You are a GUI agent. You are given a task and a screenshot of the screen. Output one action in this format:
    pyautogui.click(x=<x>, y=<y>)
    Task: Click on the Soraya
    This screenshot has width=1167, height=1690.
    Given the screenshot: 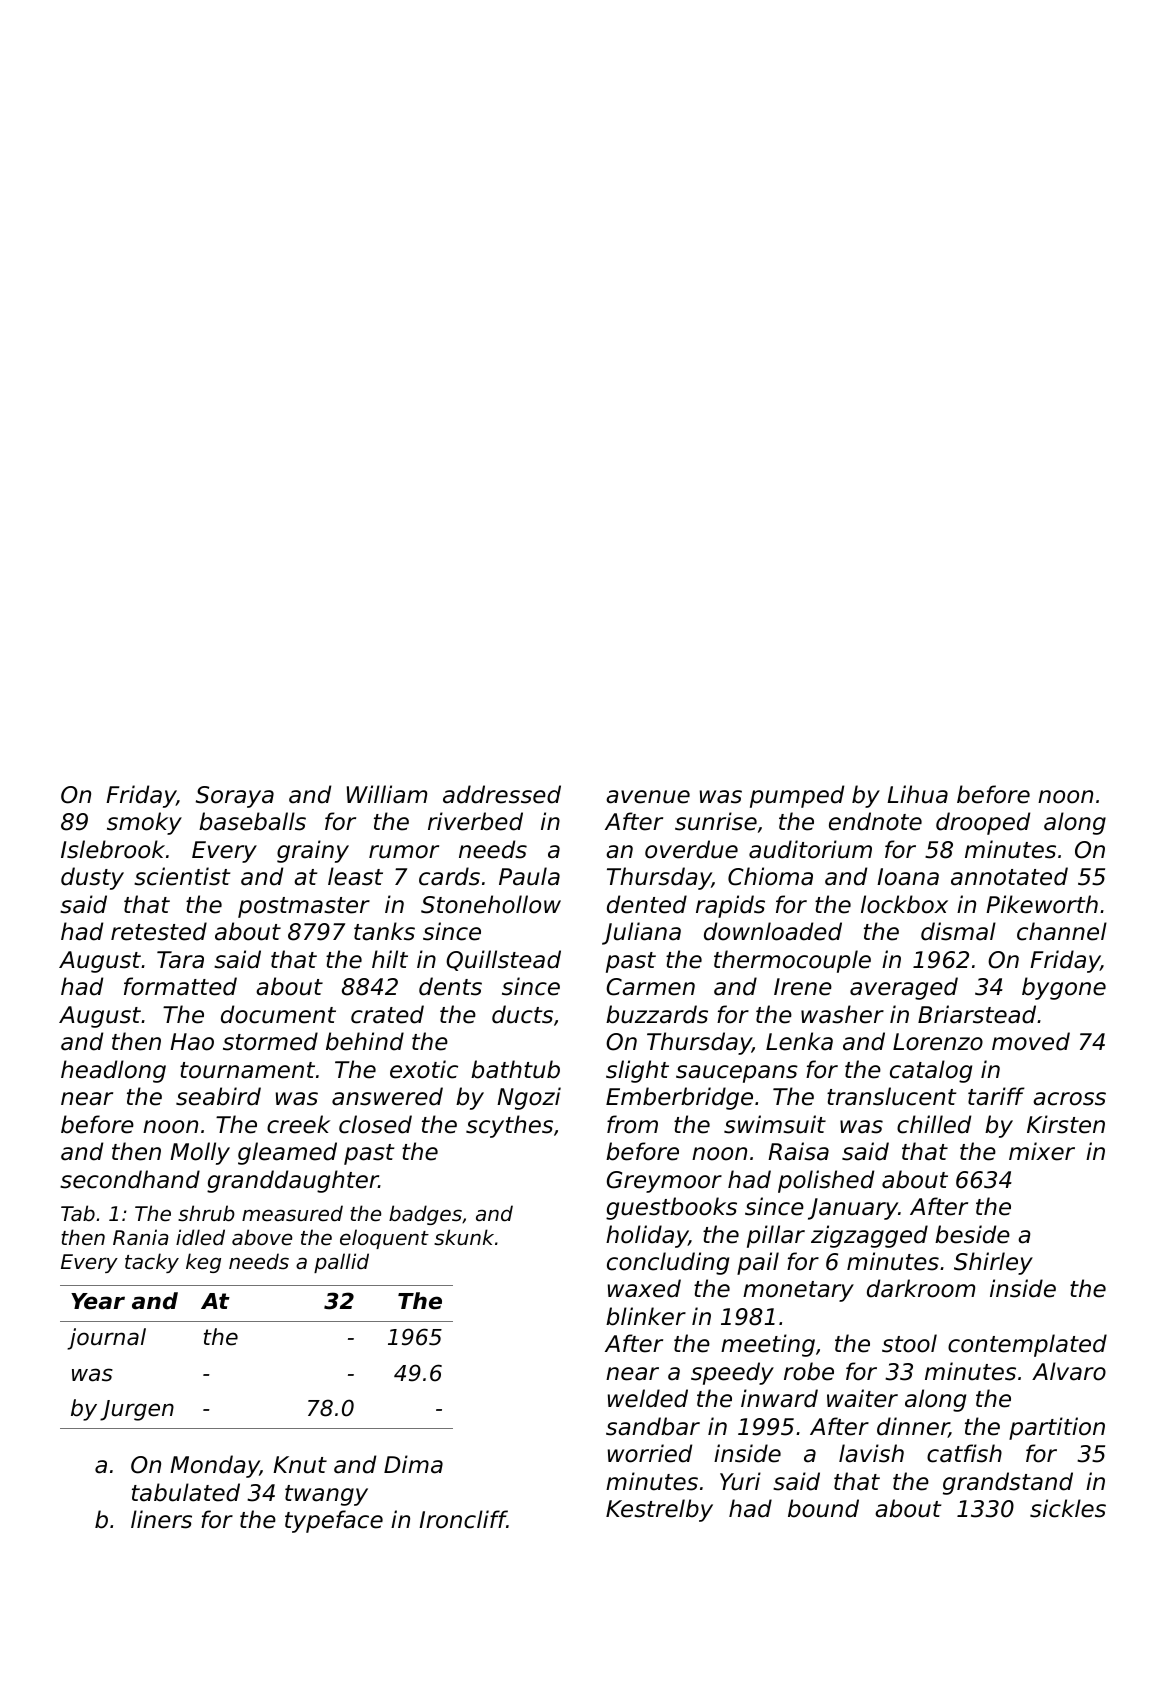 What is the action you would take?
    pyautogui.click(x=235, y=797)
